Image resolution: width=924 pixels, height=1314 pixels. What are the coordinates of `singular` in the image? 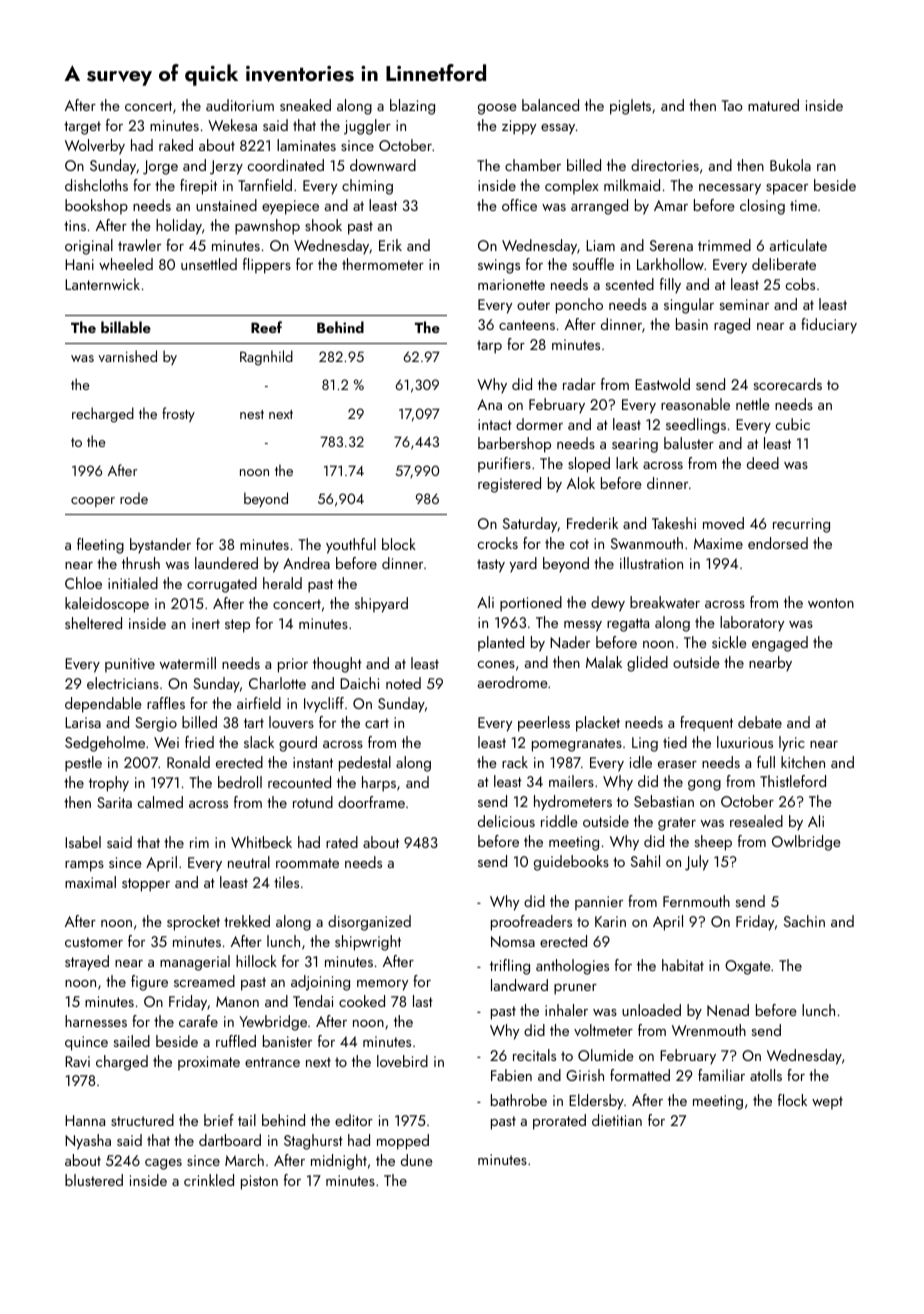 It's located at (689, 306).
